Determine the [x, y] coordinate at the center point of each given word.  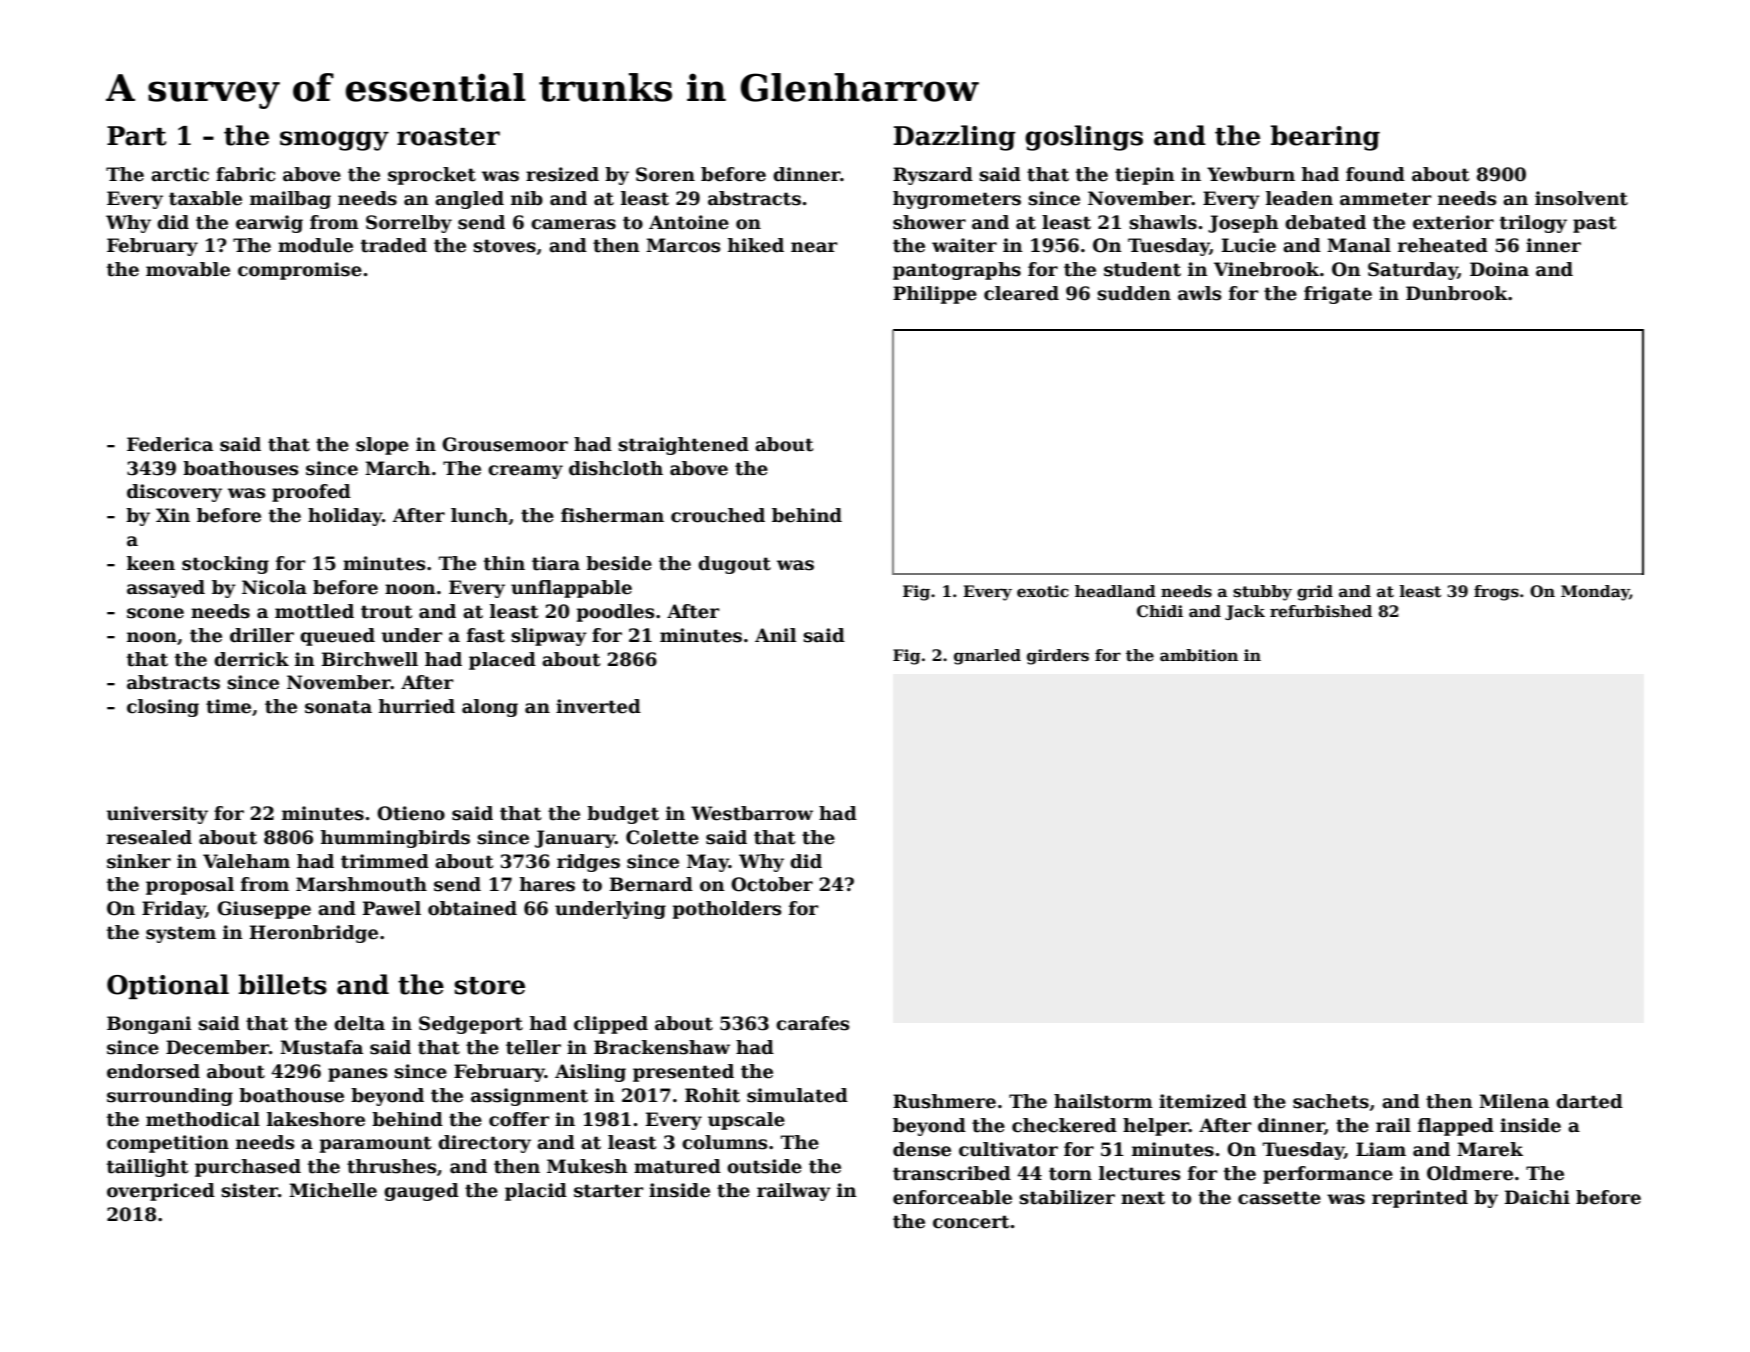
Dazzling [955, 138]
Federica [170, 444]
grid [1315, 593]
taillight [148, 1168]
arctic [180, 174]
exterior [1453, 222]
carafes [812, 1023]
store [489, 986]
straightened [683, 446]
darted [1589, 1101]
